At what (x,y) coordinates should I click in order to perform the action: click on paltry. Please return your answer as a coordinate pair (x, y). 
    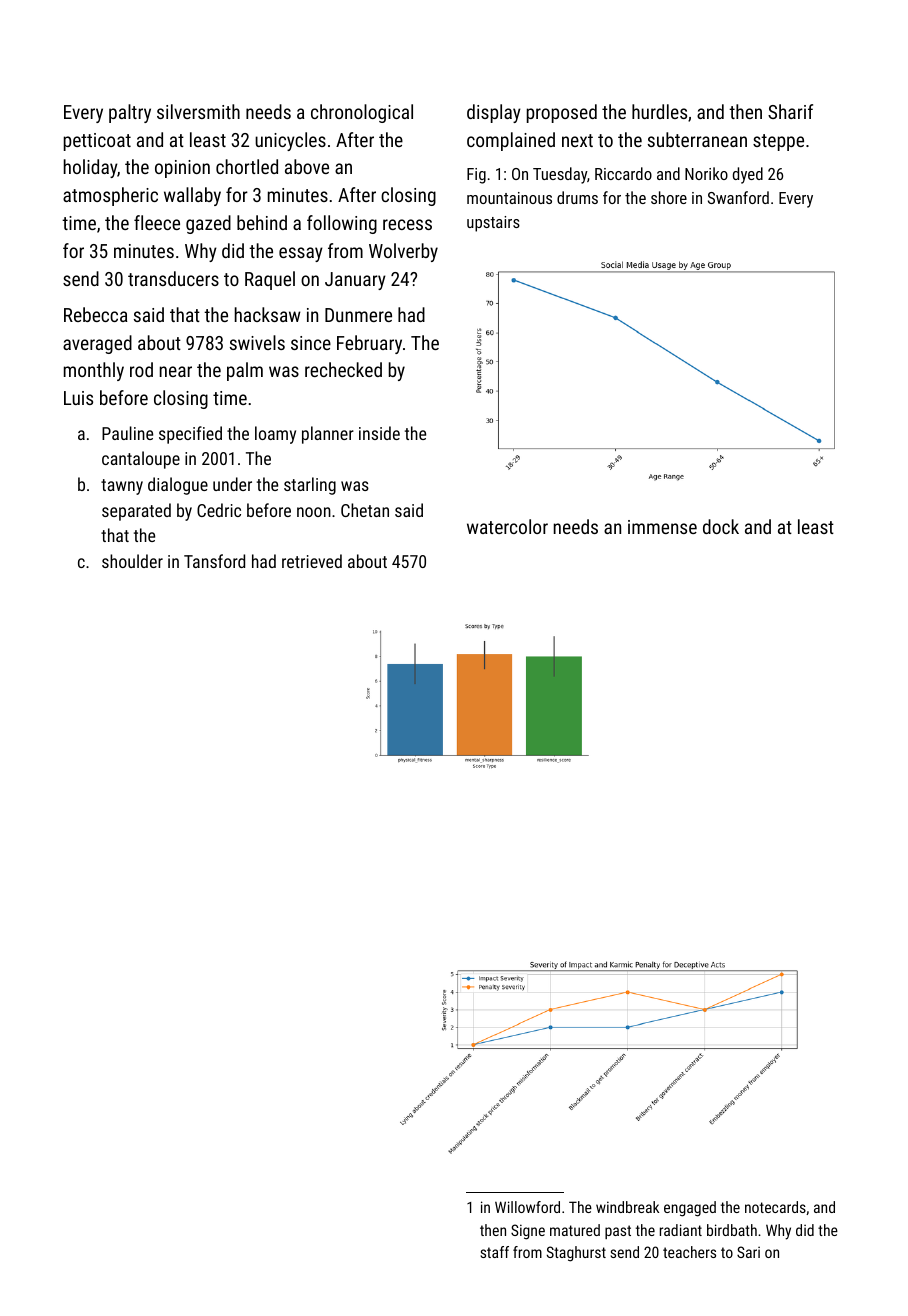
    Looking at the image, I should click on (130, 113).
